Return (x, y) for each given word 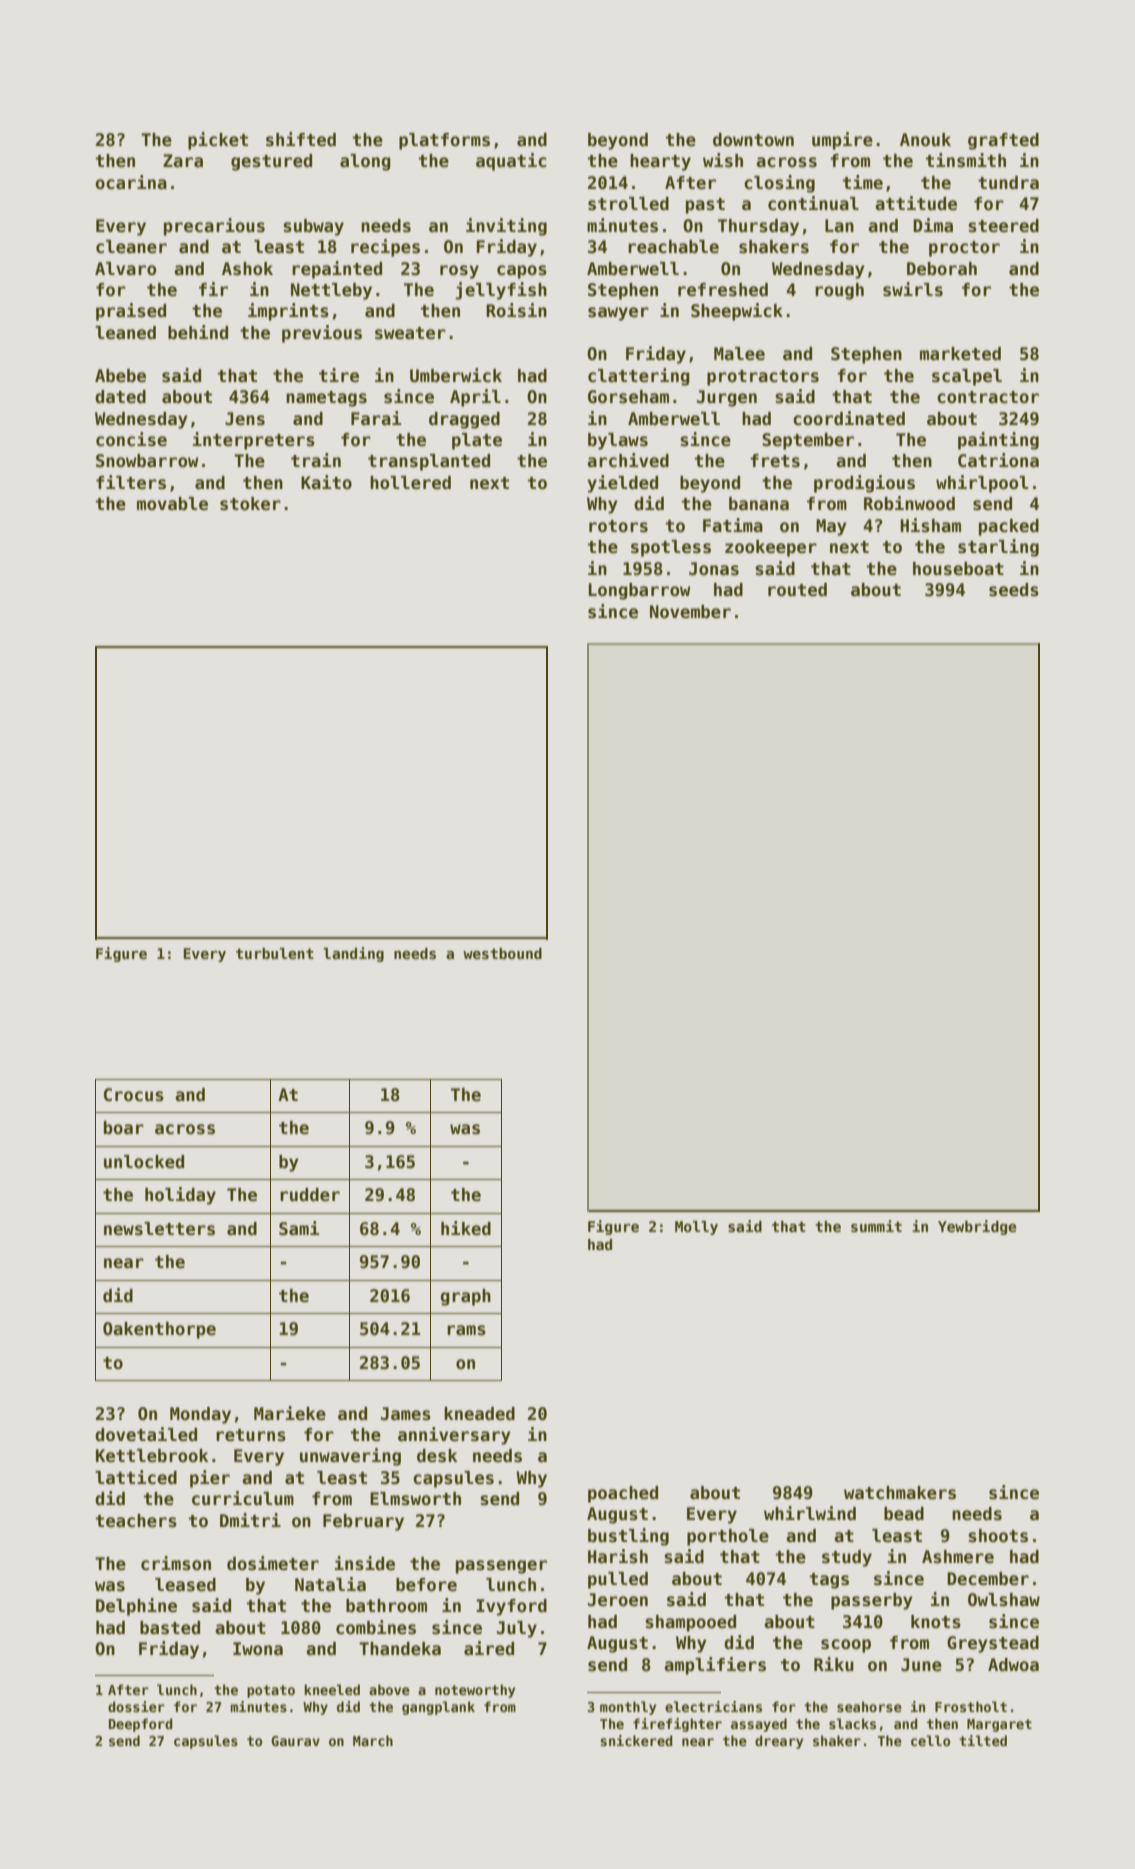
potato (271, 1691)
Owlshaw (1004, 1600)
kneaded (479, 1414)
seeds (1014, 590)
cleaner (131, 247)
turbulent (275, 953)
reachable (673, 247)
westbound (502, 953)
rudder (310, 1195)
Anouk (925, 140)
